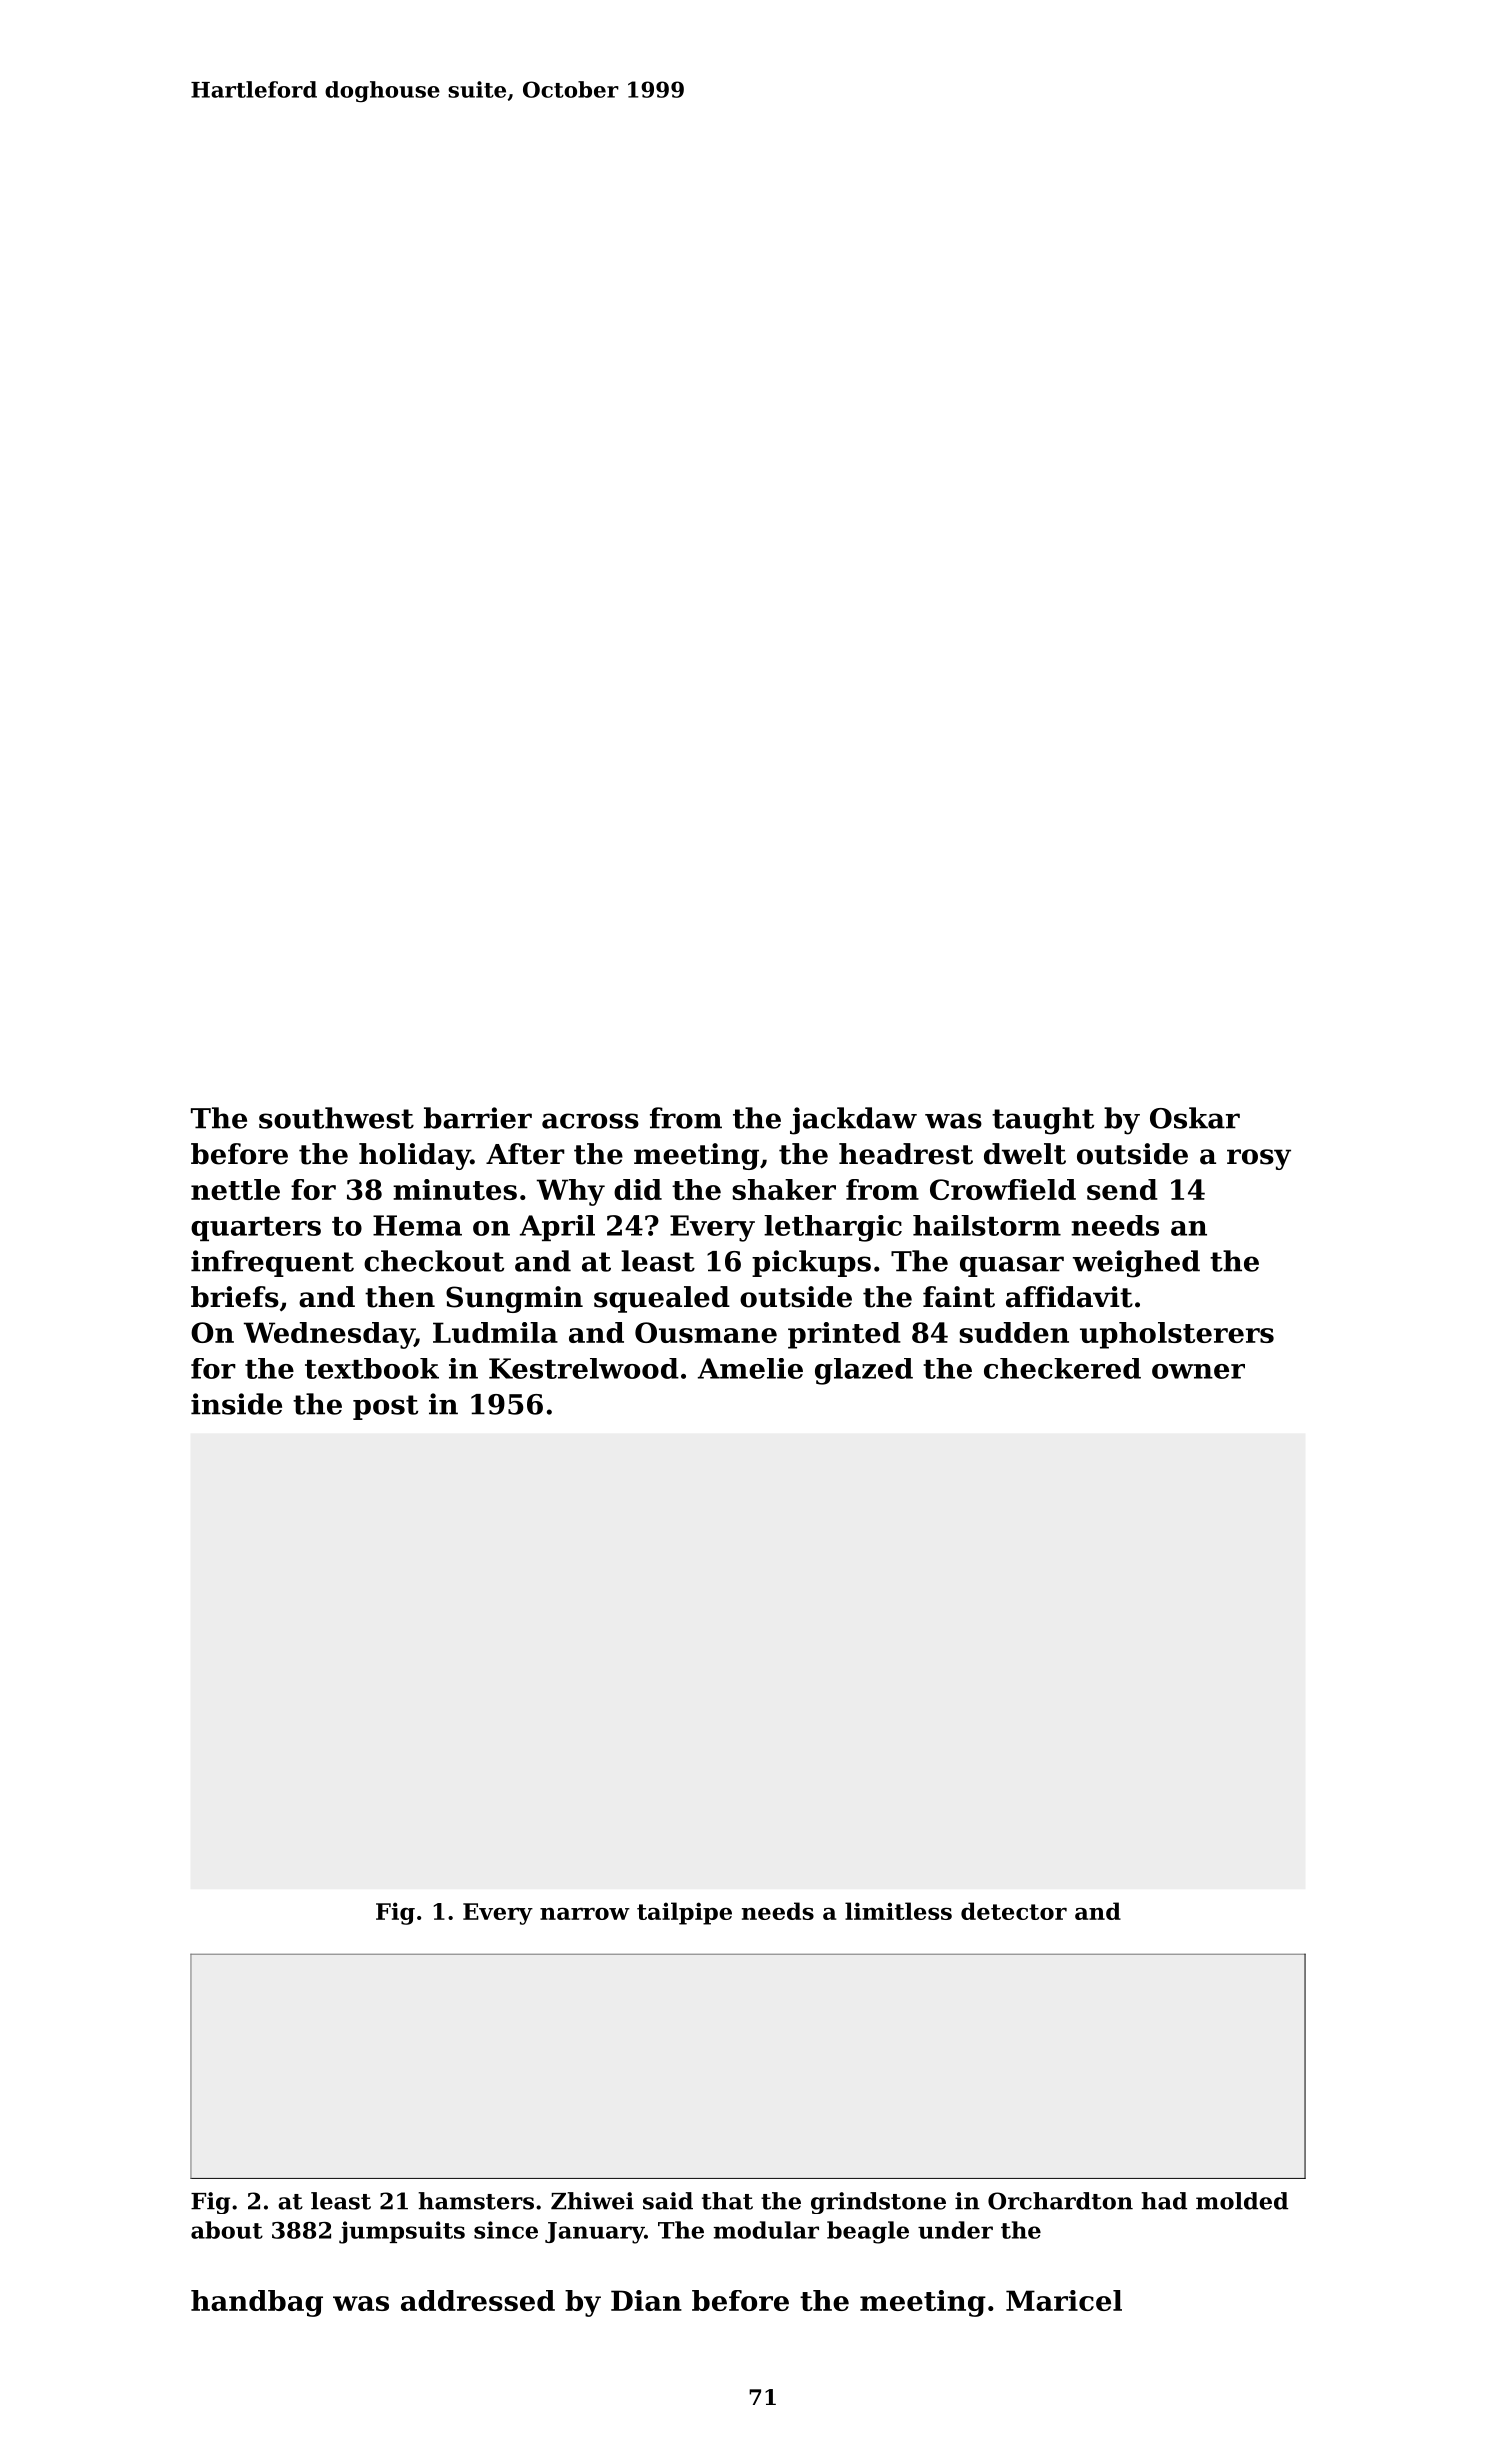 This image has width=1496, height=2464. What do you see at coordinates (236, 1404) in the image?
I see `inside` at bounding box center [236, 1404].
